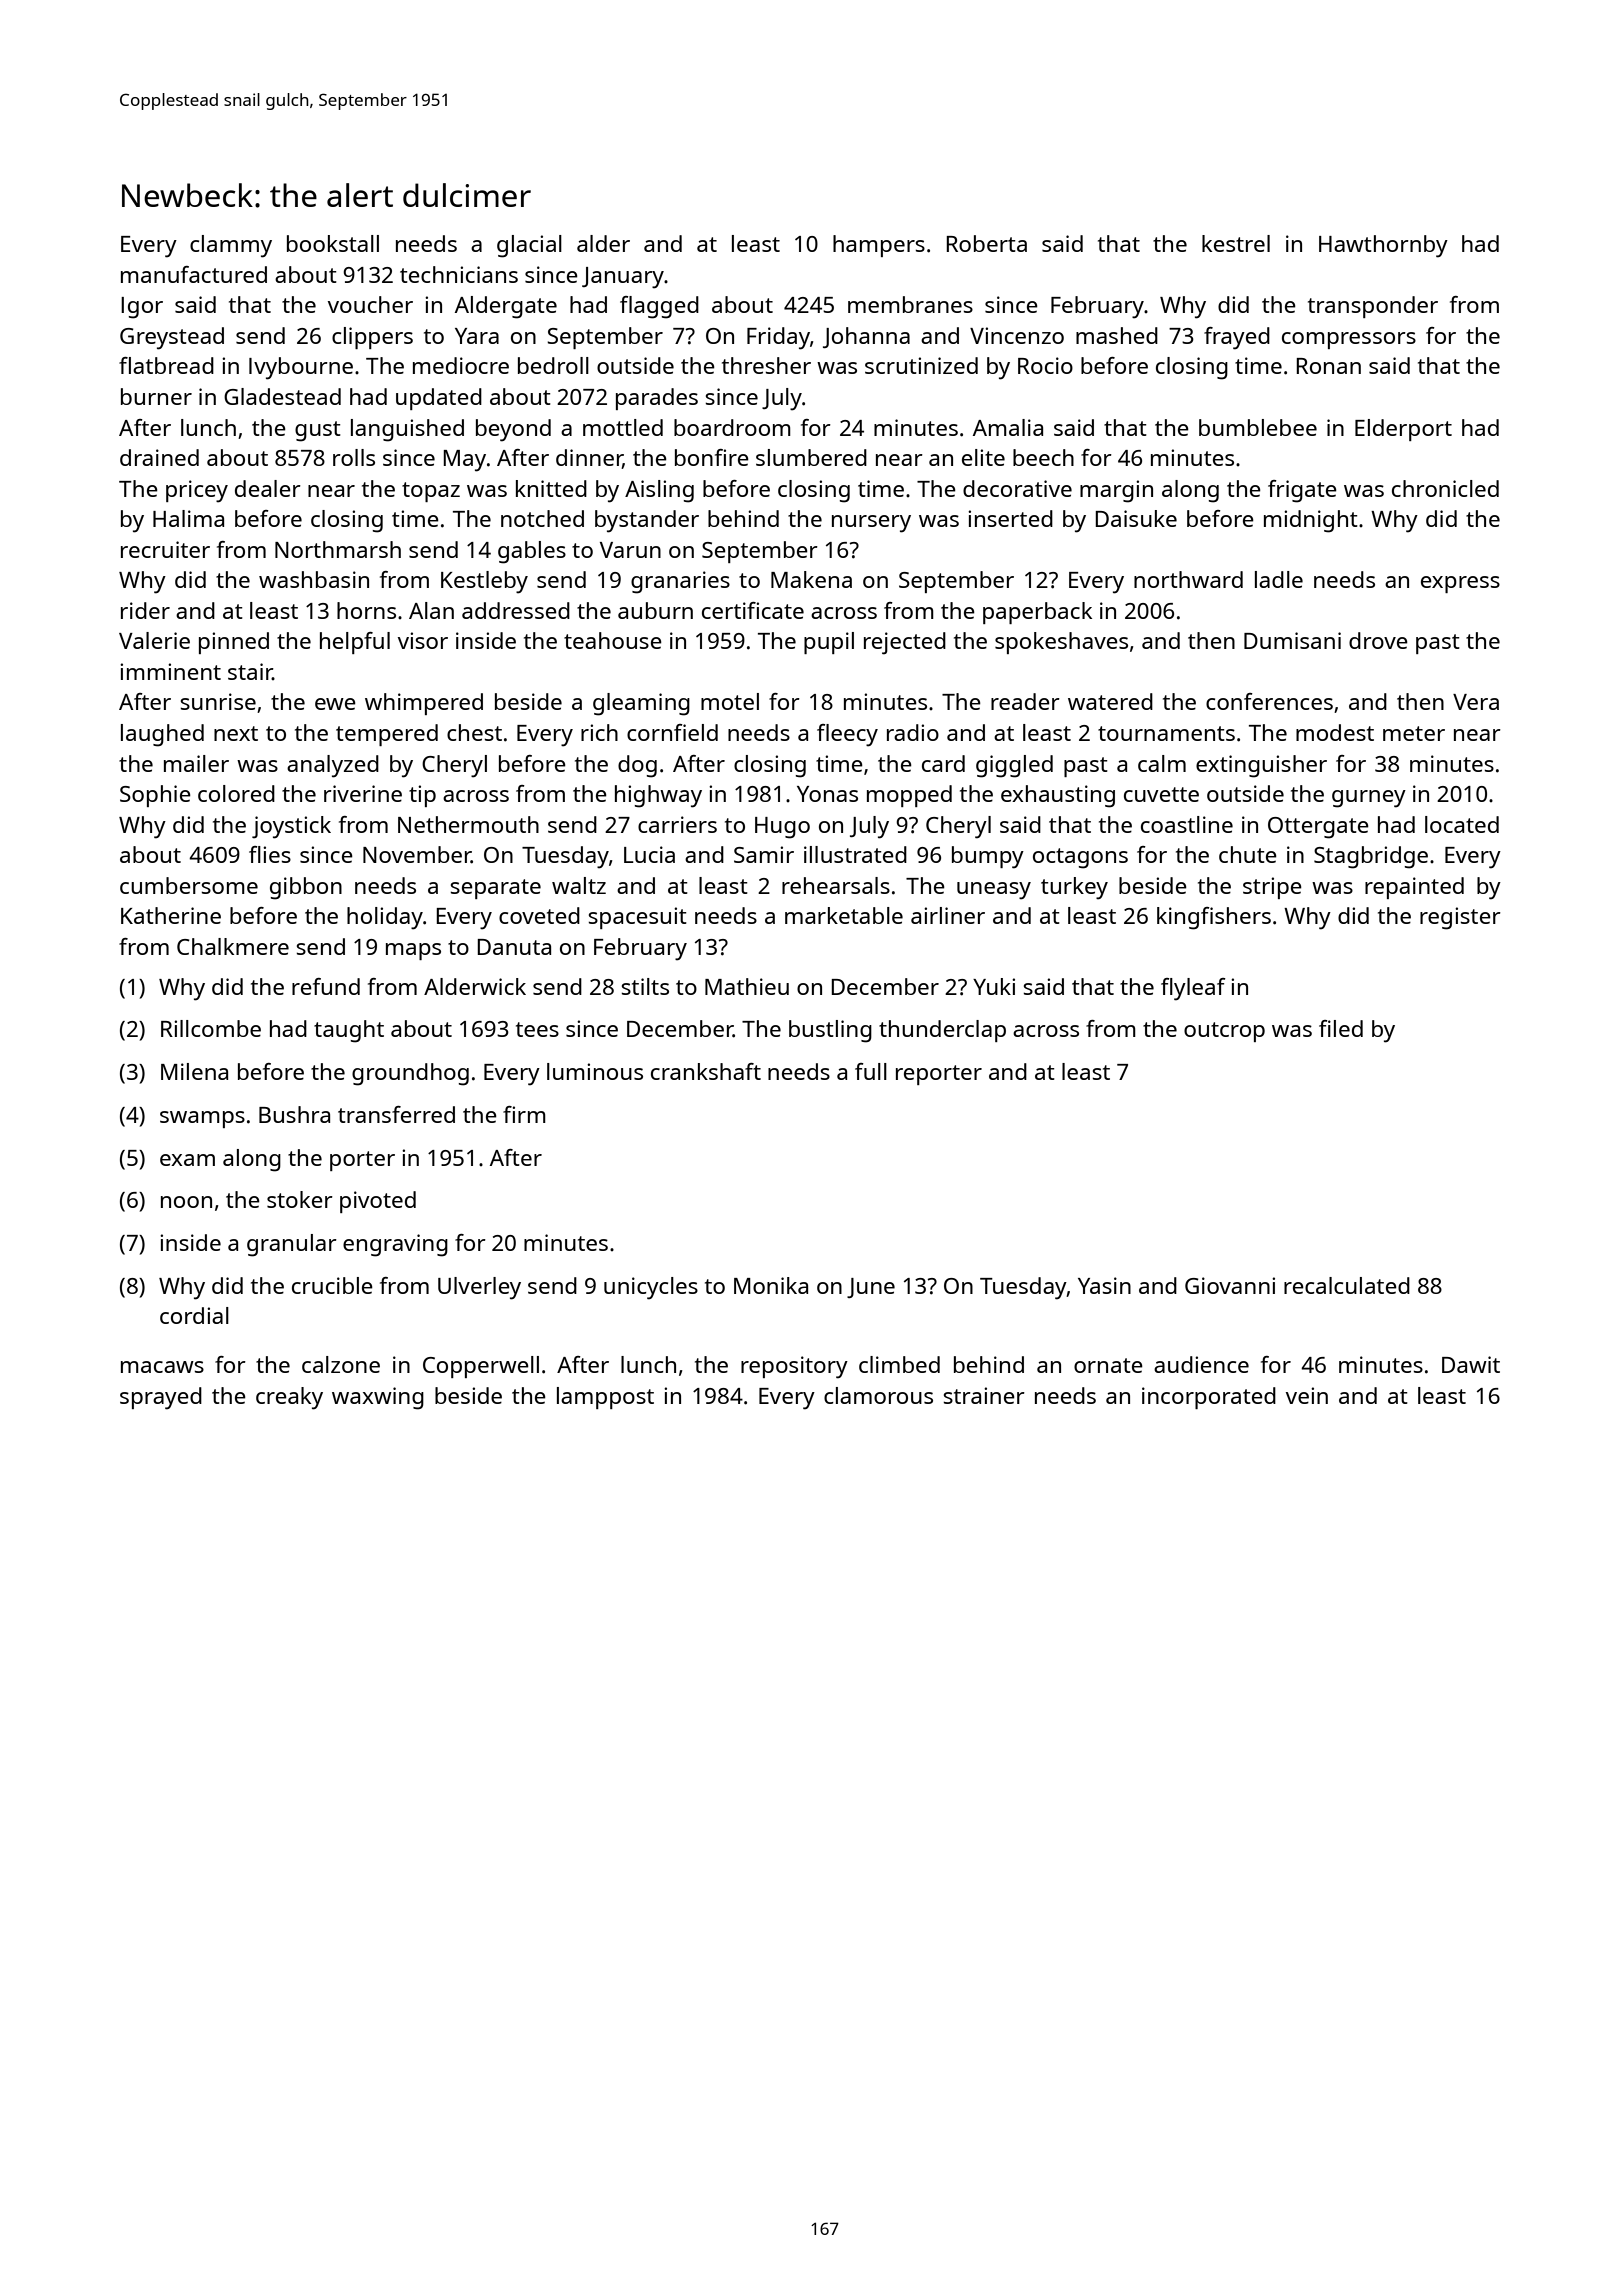 The height and width of the document is (2292, 1620). Describe the element at coordinates (1383, 246) in the document. I see `Hawthornby` at that location.
